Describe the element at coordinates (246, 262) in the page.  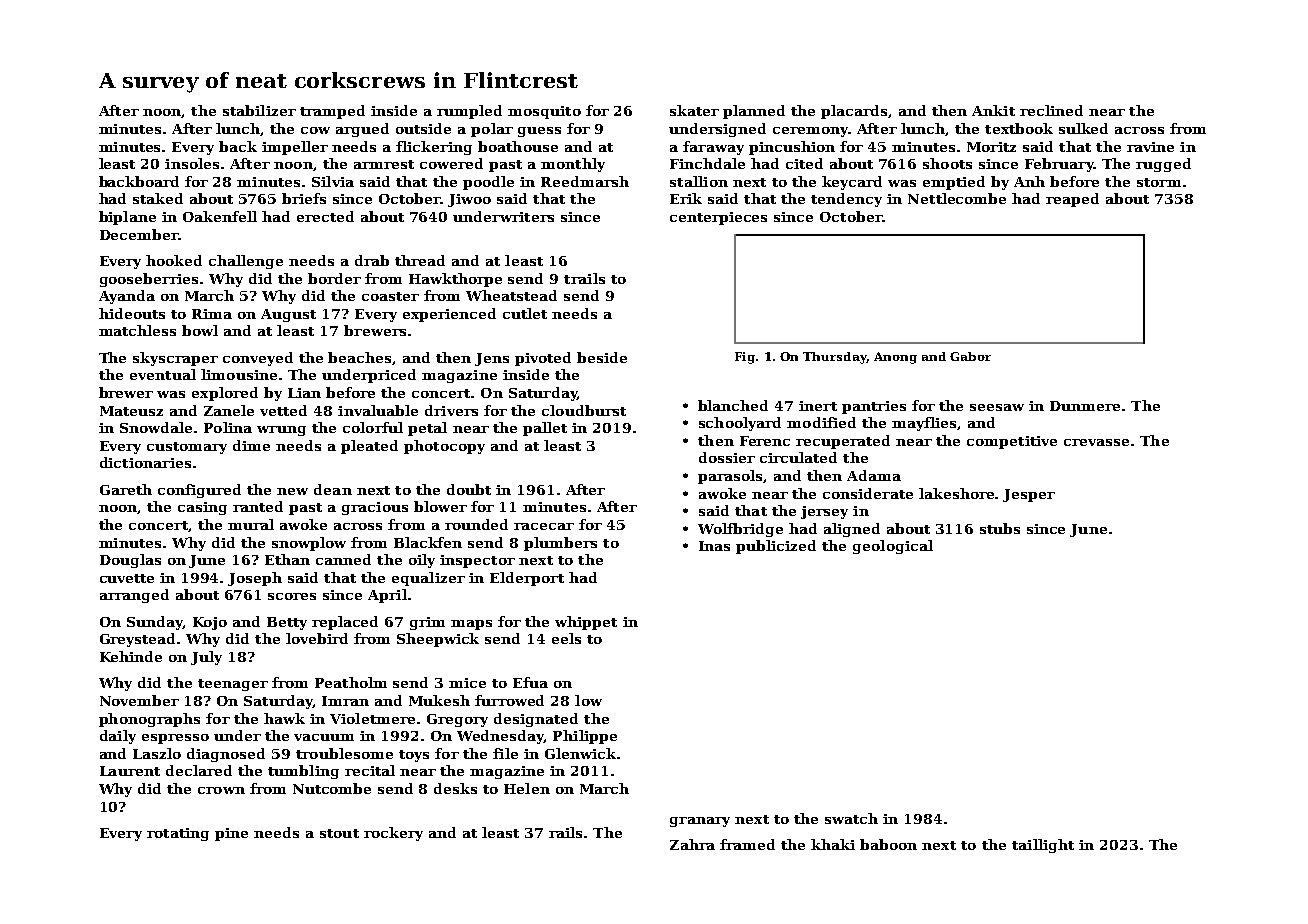
I see `challenge` at that location.
